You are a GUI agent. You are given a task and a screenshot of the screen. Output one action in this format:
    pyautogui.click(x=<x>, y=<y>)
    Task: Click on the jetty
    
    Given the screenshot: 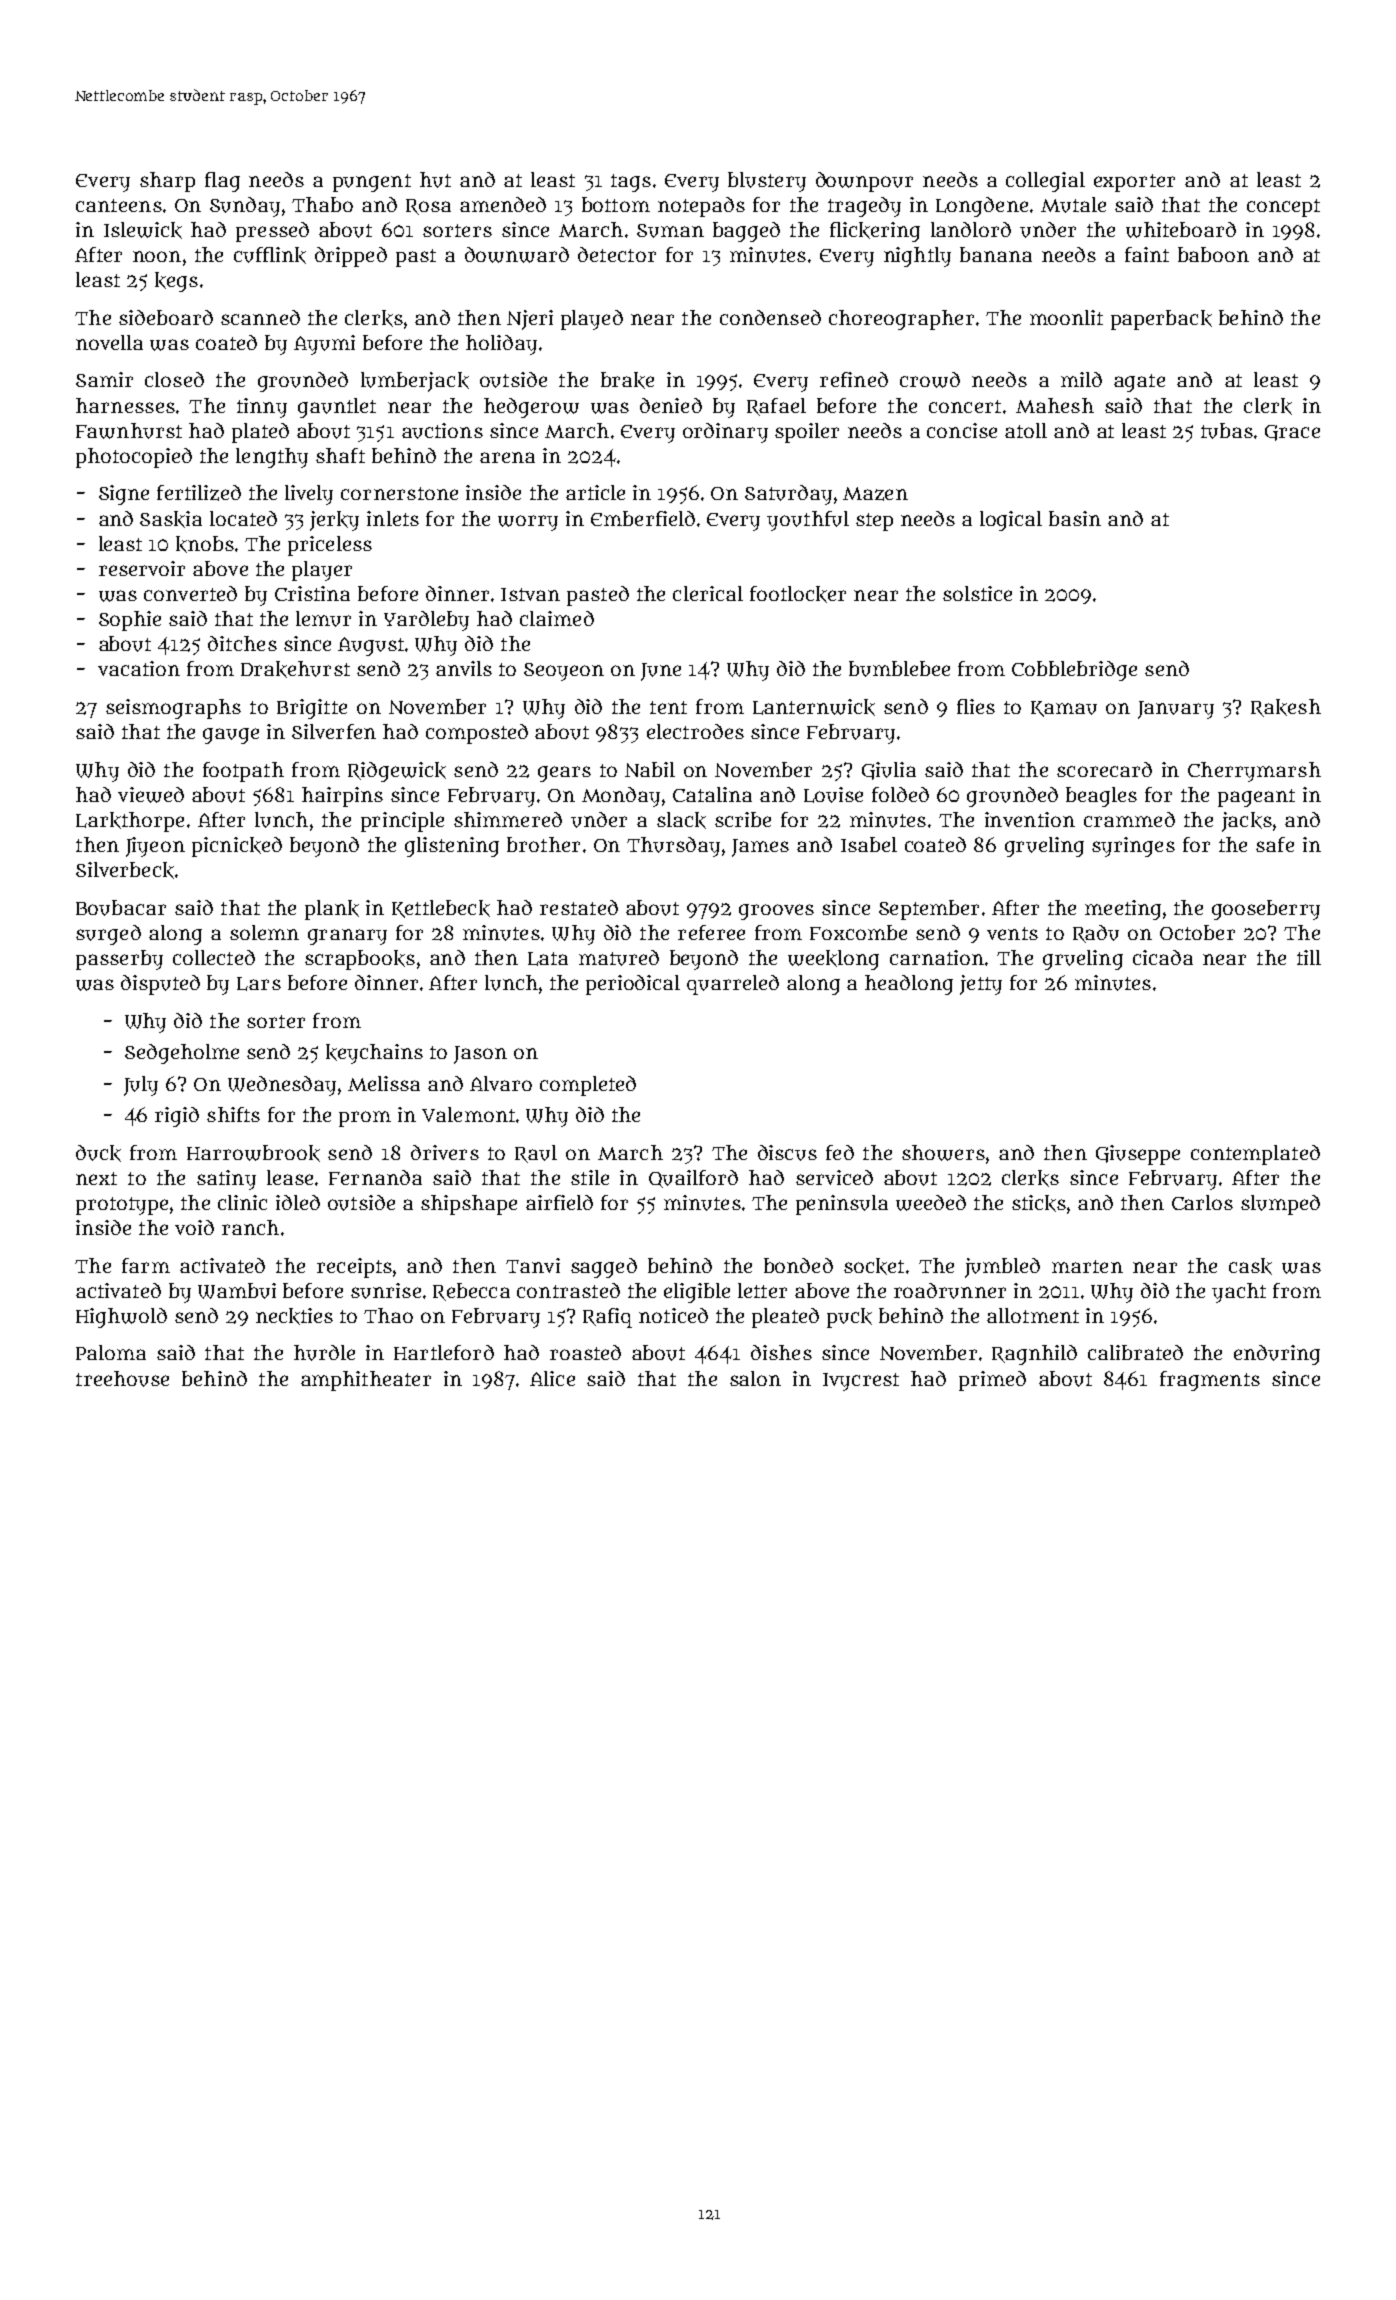 What is the action you would take?
    pyautogui.click(x=981, y=985)
